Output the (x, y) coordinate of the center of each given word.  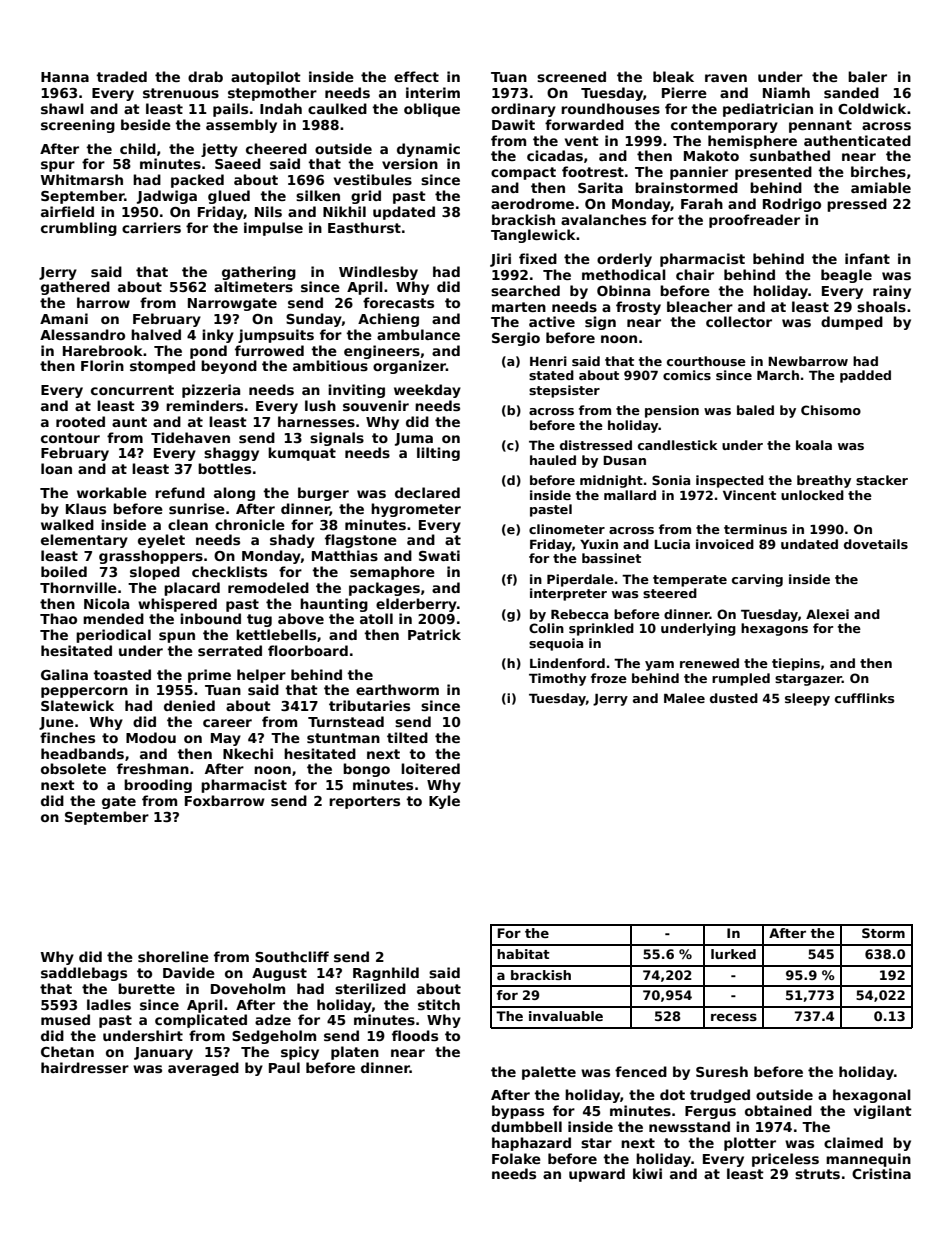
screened (571, 76)
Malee (684, 698)
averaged (203, 1069)
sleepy (807, 699)
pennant (820, 126)
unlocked (812, 495)
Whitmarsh (82, 179)
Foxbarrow (225, 800)
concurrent (132, 390)
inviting (356, 391)
